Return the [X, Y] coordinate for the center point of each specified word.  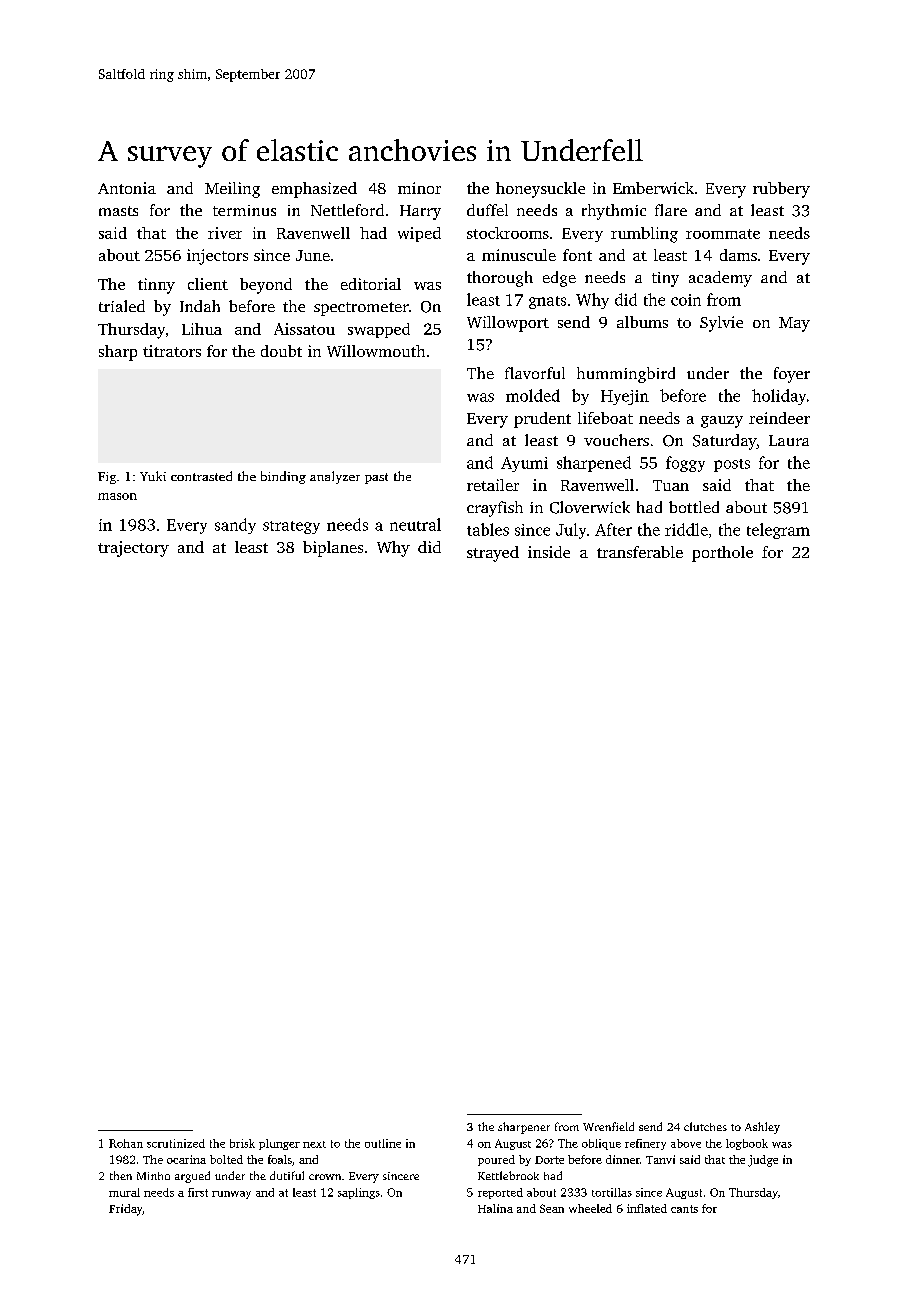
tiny [665, 279]
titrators [172, 351]
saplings [359, 1193]
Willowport [508, 324]
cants [684, 1209]
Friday [126, 1210]
